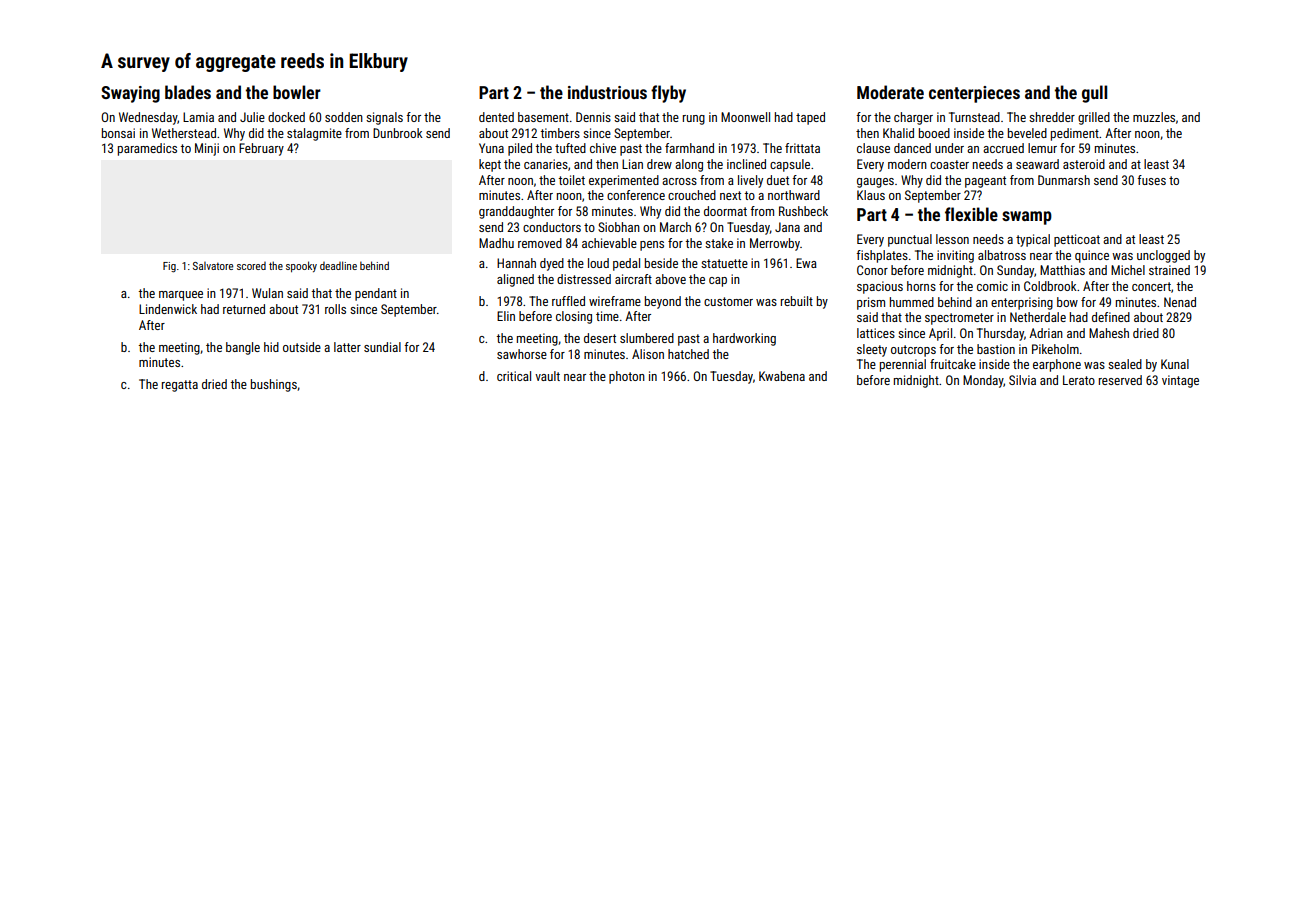 The width and height of the image is (1308, 924). What do you see at coordinates (338, 265) in the image?
I see `deadline` at bounding box center [338, 265].
